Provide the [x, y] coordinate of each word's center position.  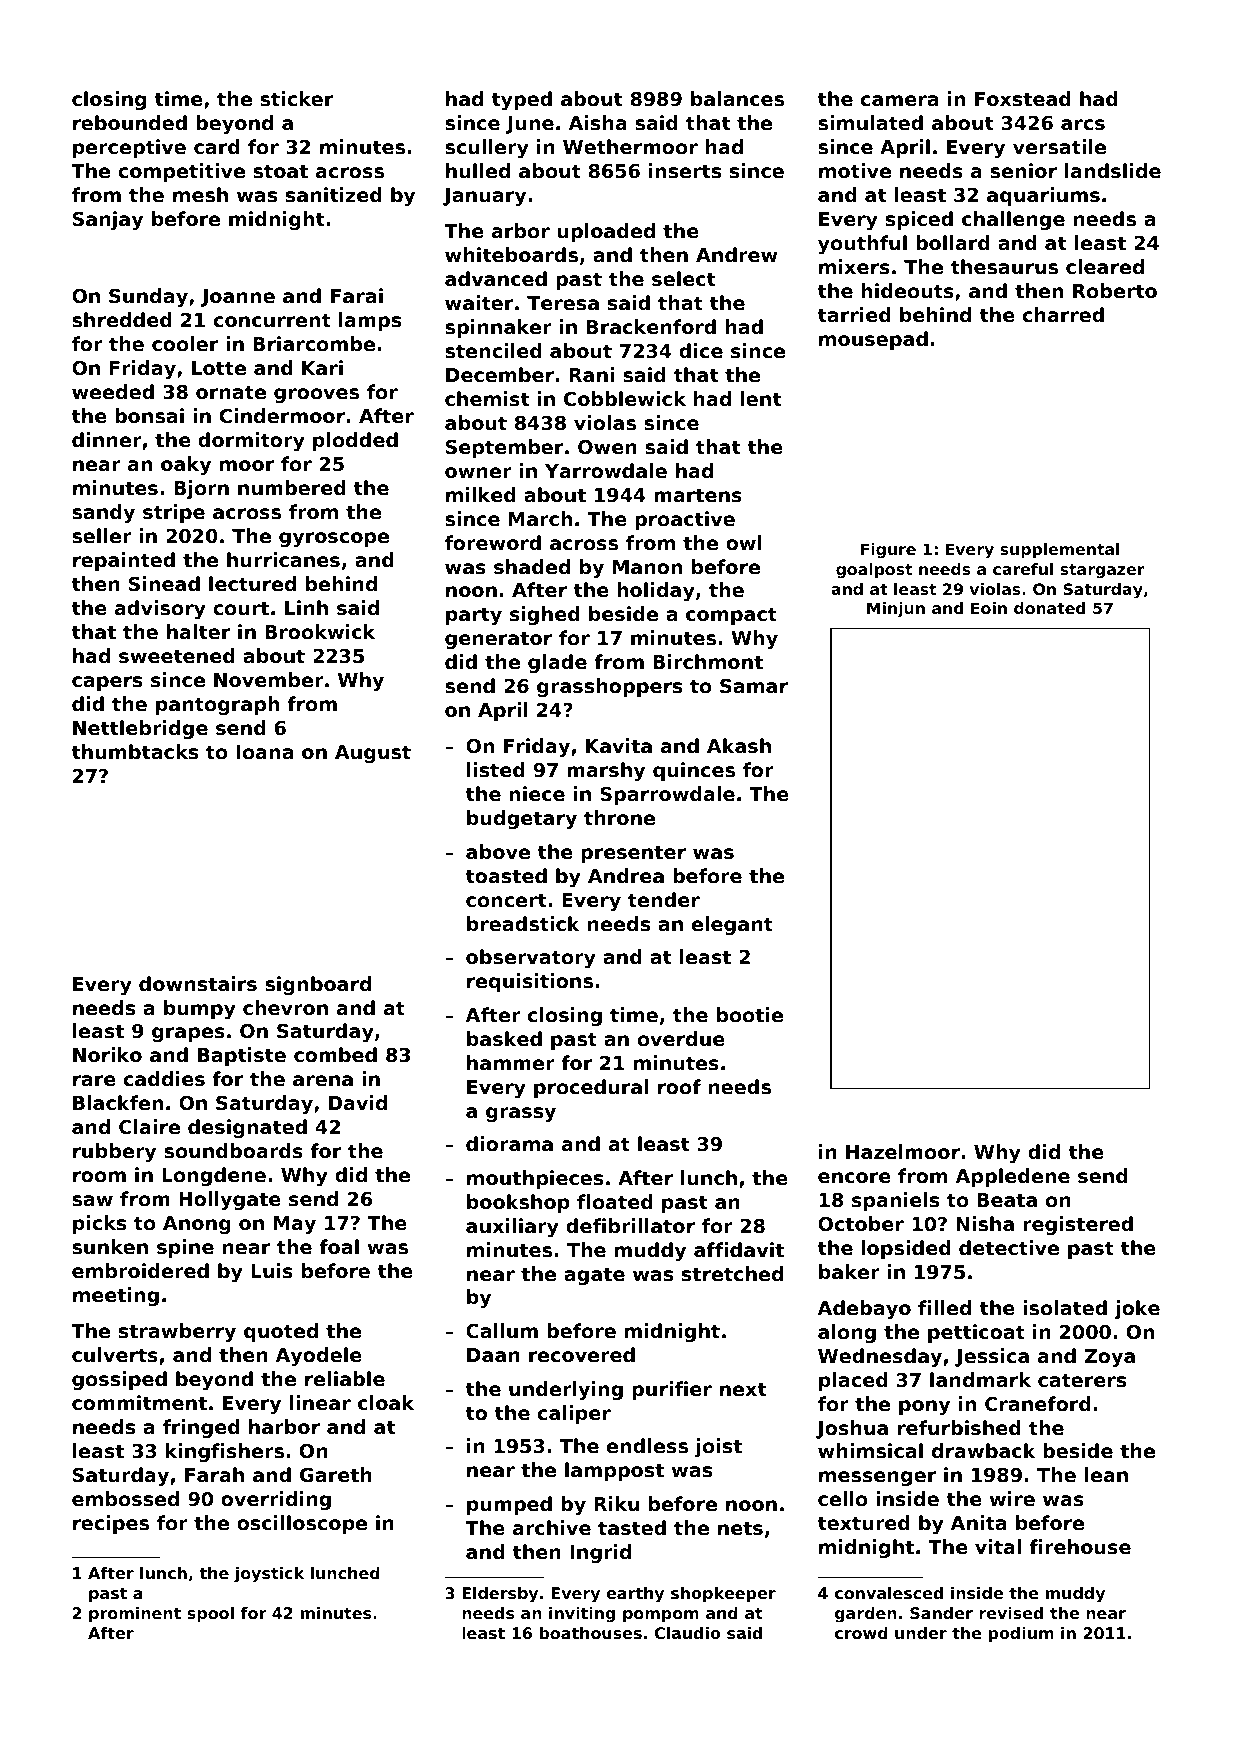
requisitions [530, 982]
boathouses [591, 1633]
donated [1049, 608]
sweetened [177, 655]
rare [94, 1080]
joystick [269, 1575]
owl [744, 542]
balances [737, 98]
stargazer [1102, 571]
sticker [296, 98]
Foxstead [1023, 99]
